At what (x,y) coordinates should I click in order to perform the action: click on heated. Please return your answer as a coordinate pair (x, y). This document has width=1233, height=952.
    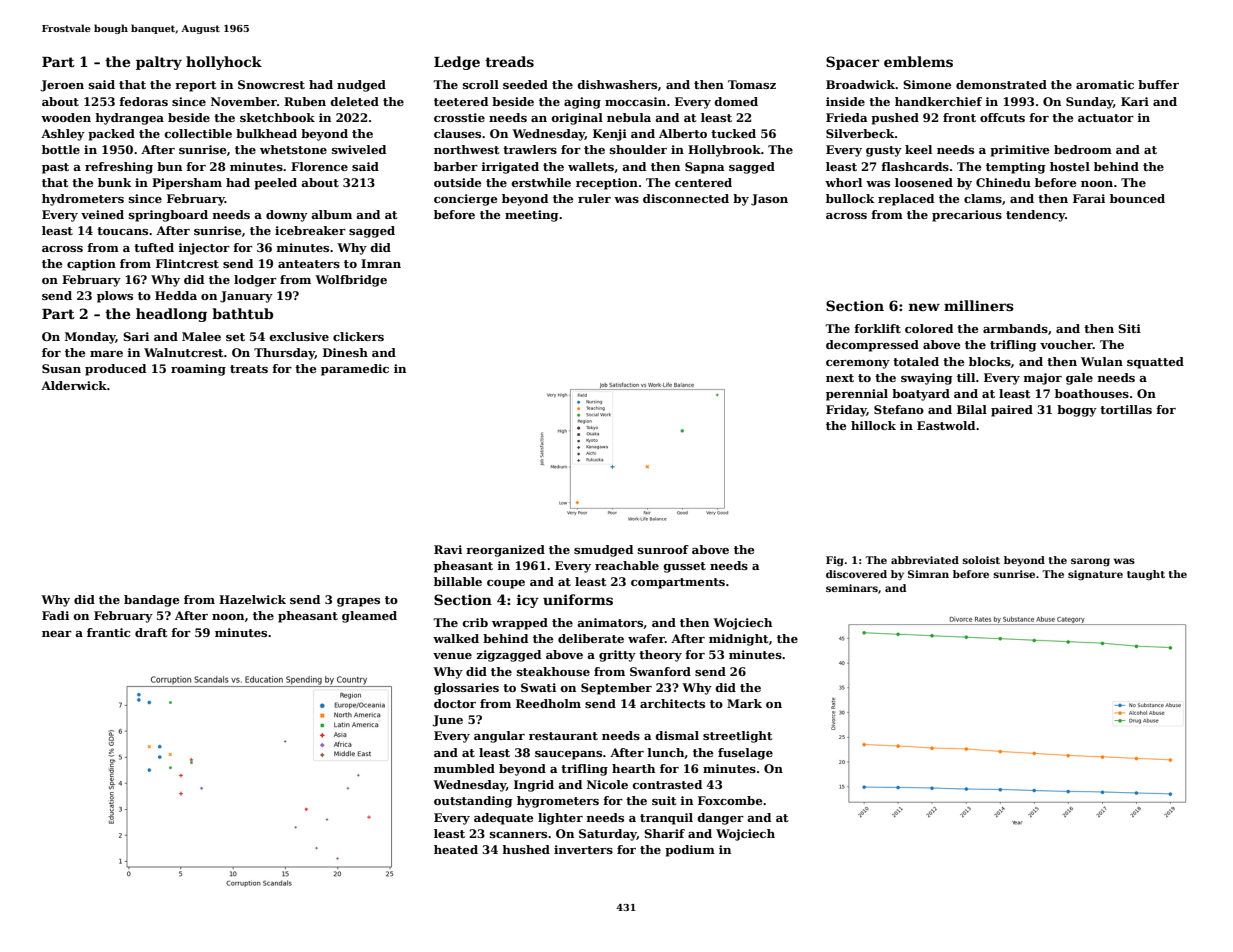
    Looking at the image, I should click on (456, 849).
